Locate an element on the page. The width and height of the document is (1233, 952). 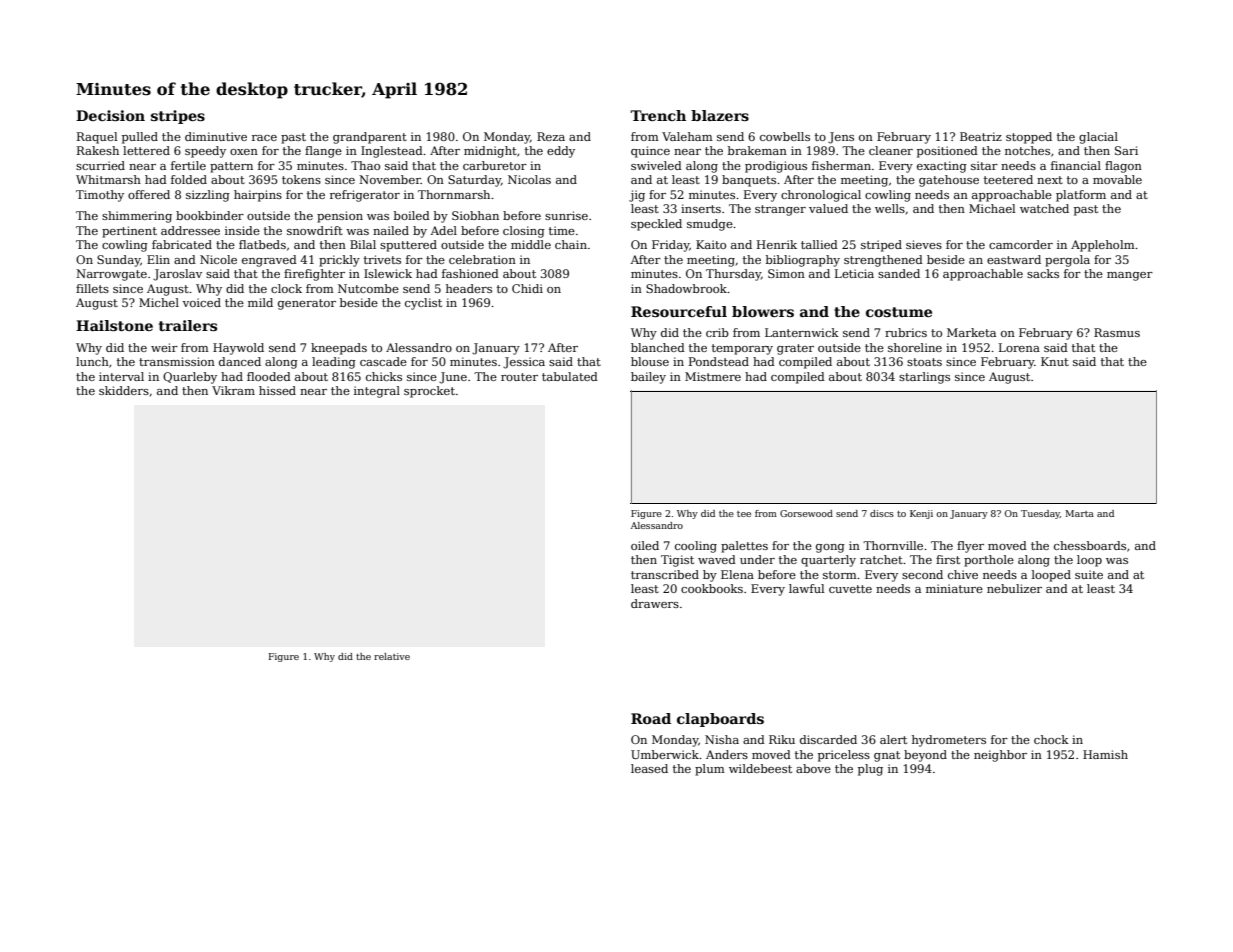
Road is located at coordinates (651, 718).
